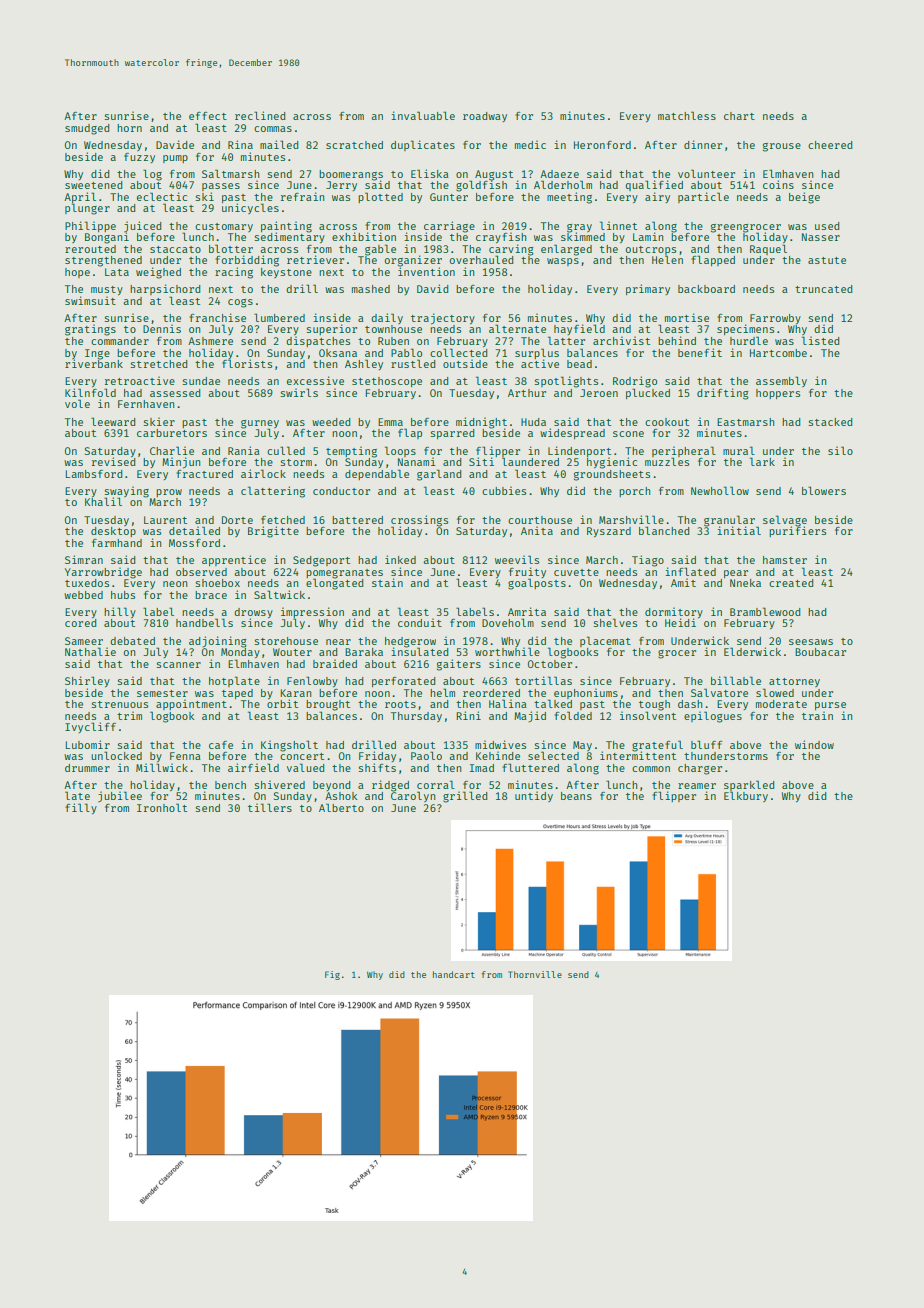 The height and width of the page is (1308, 924). What do you see at coordinates (77, 403) in the page?
I see `vole` at bounding box center [77, 403].
